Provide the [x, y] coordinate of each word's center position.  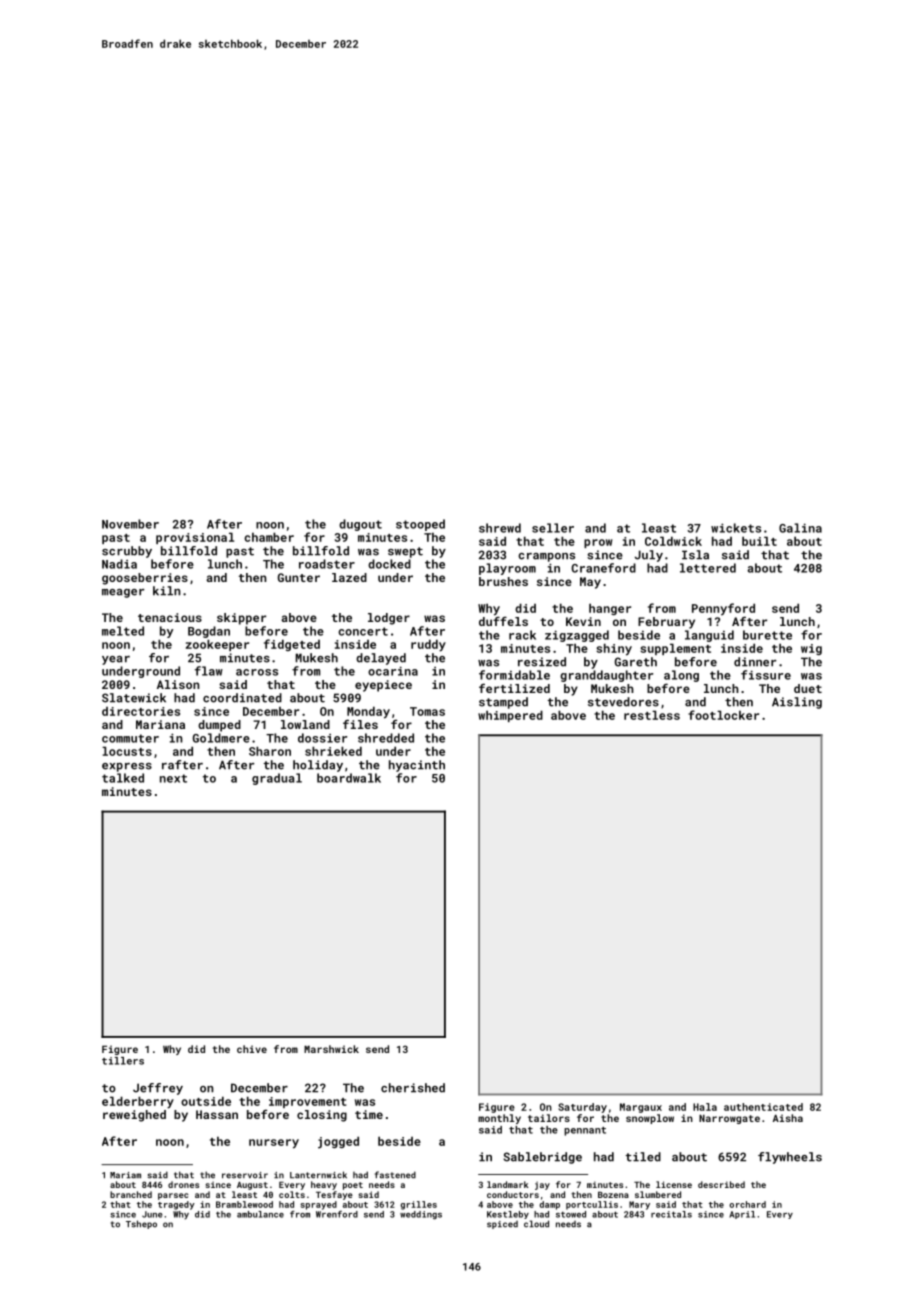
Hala [705, 1107]
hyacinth [417, 766]
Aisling [797, 703]
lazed [349, 577]
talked [123, 778]
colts [292, 1194]
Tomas [427, 711]
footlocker [723, 715]
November [130, 524]
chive [252, 1049]
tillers [123, 1061]
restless [652, 715]
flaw [209, 671]
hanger [610, 609]
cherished [413, 1088]
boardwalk [349, 778]
